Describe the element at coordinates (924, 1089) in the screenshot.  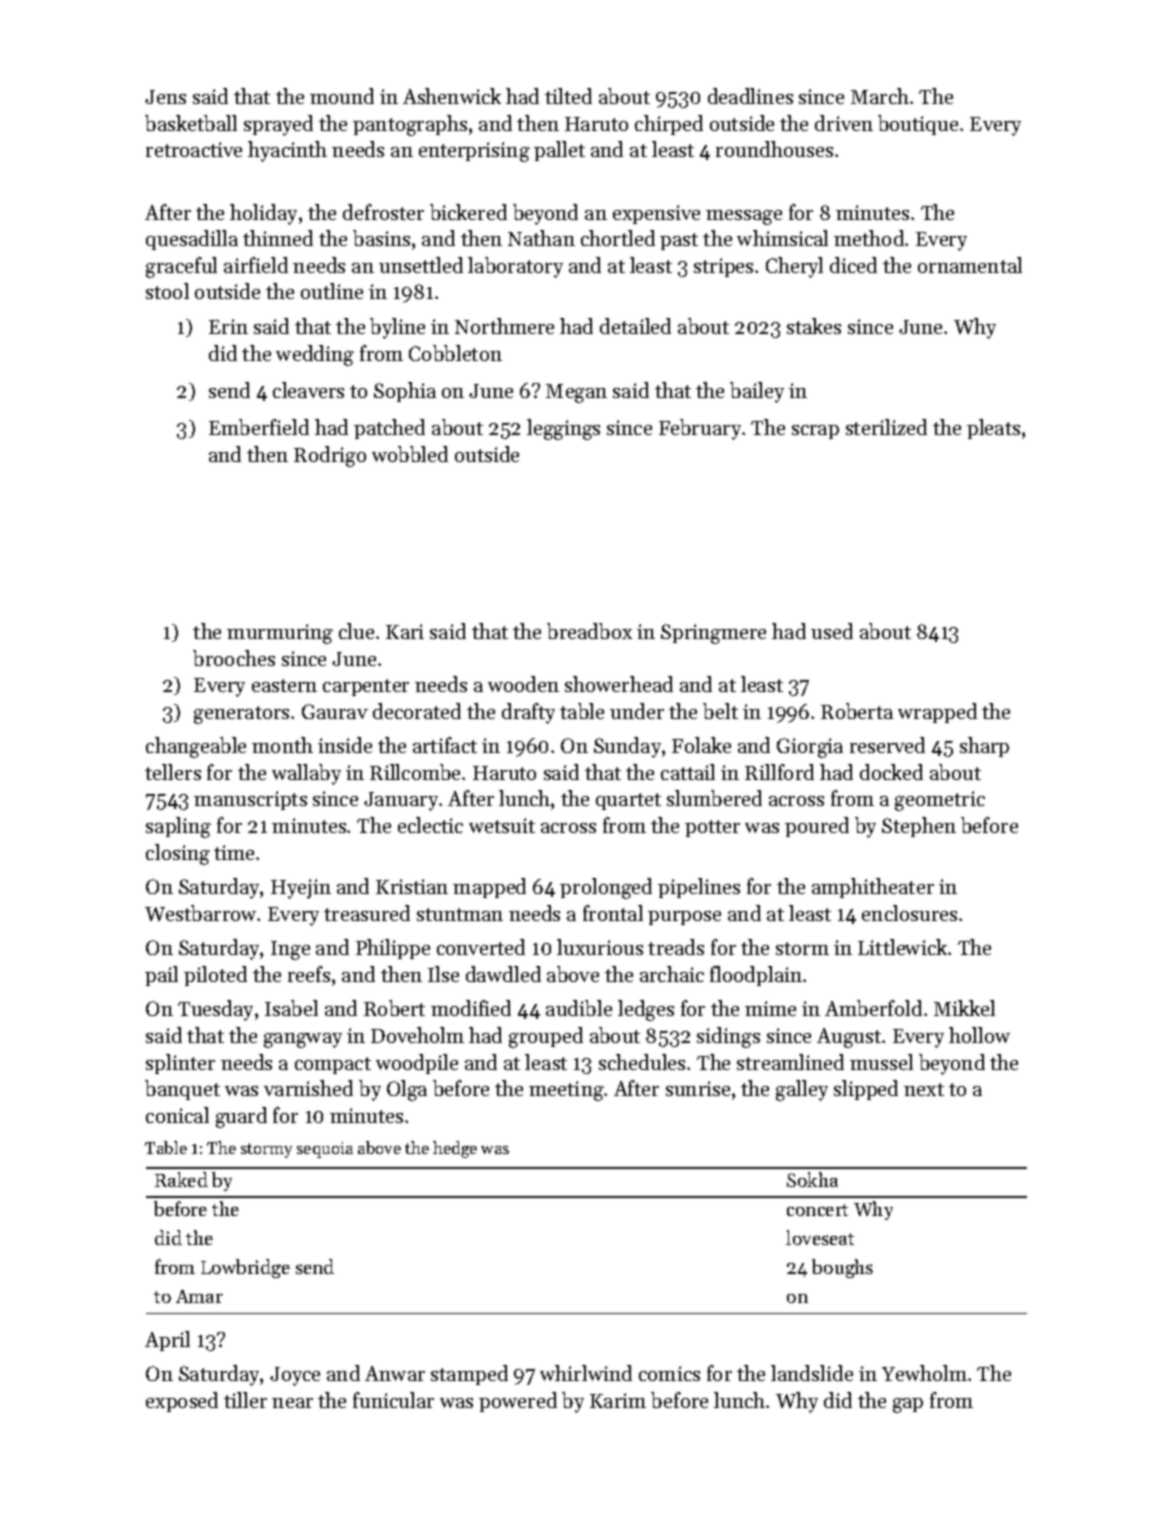
I see `next` at that location.
